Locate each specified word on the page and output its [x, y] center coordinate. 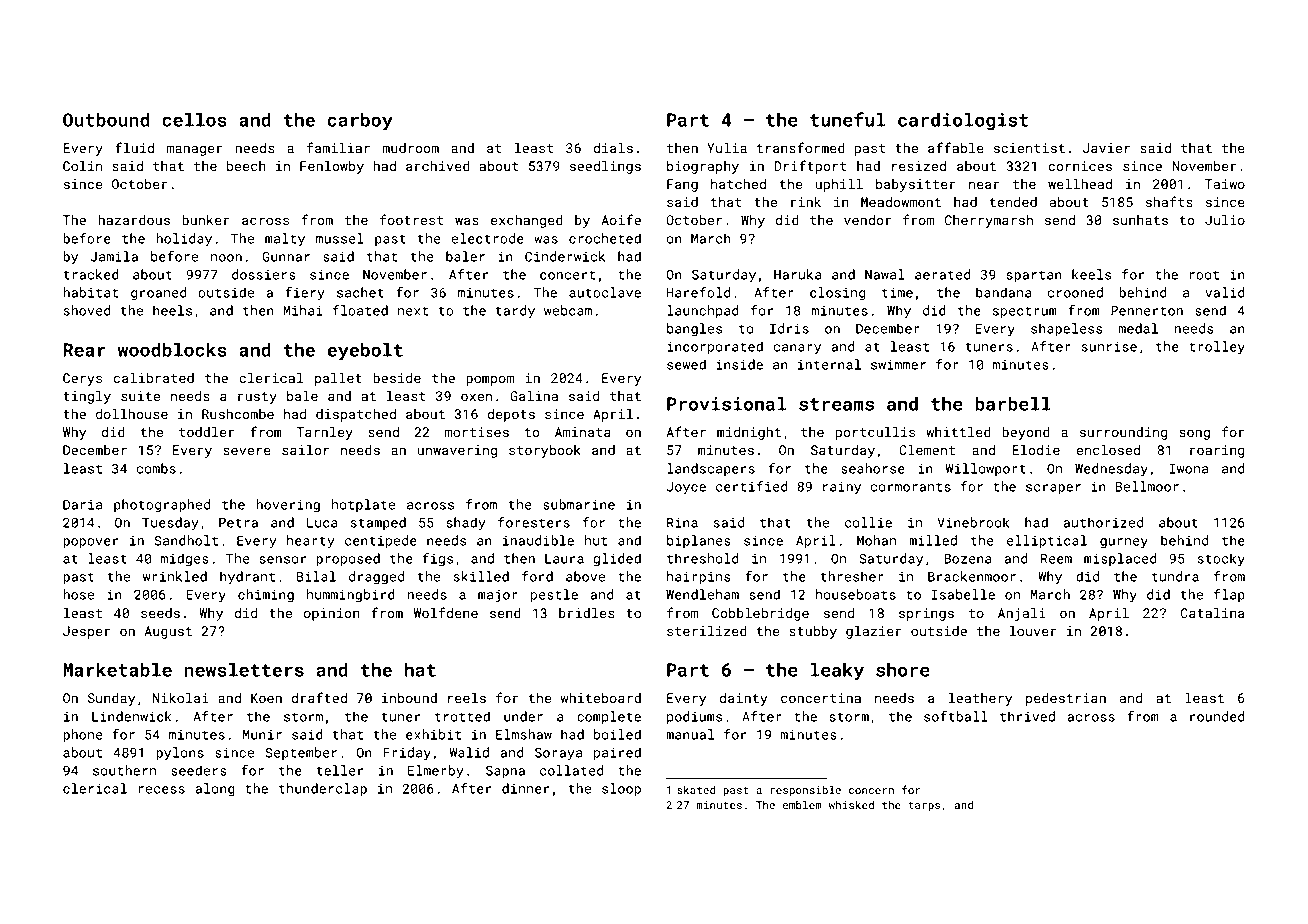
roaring [1217, 451]
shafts [1169, 201]
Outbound [106, 119]
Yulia [727, 147]
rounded [1217, 716]
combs [156, 468]
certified [751, 486]
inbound [409, 698]
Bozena [967, 559]
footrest [411, 219]
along [215, 790]
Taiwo [1225, 184]
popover [91, 543]
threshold [702, 558]
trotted [462, 716]
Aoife [621, 219]
